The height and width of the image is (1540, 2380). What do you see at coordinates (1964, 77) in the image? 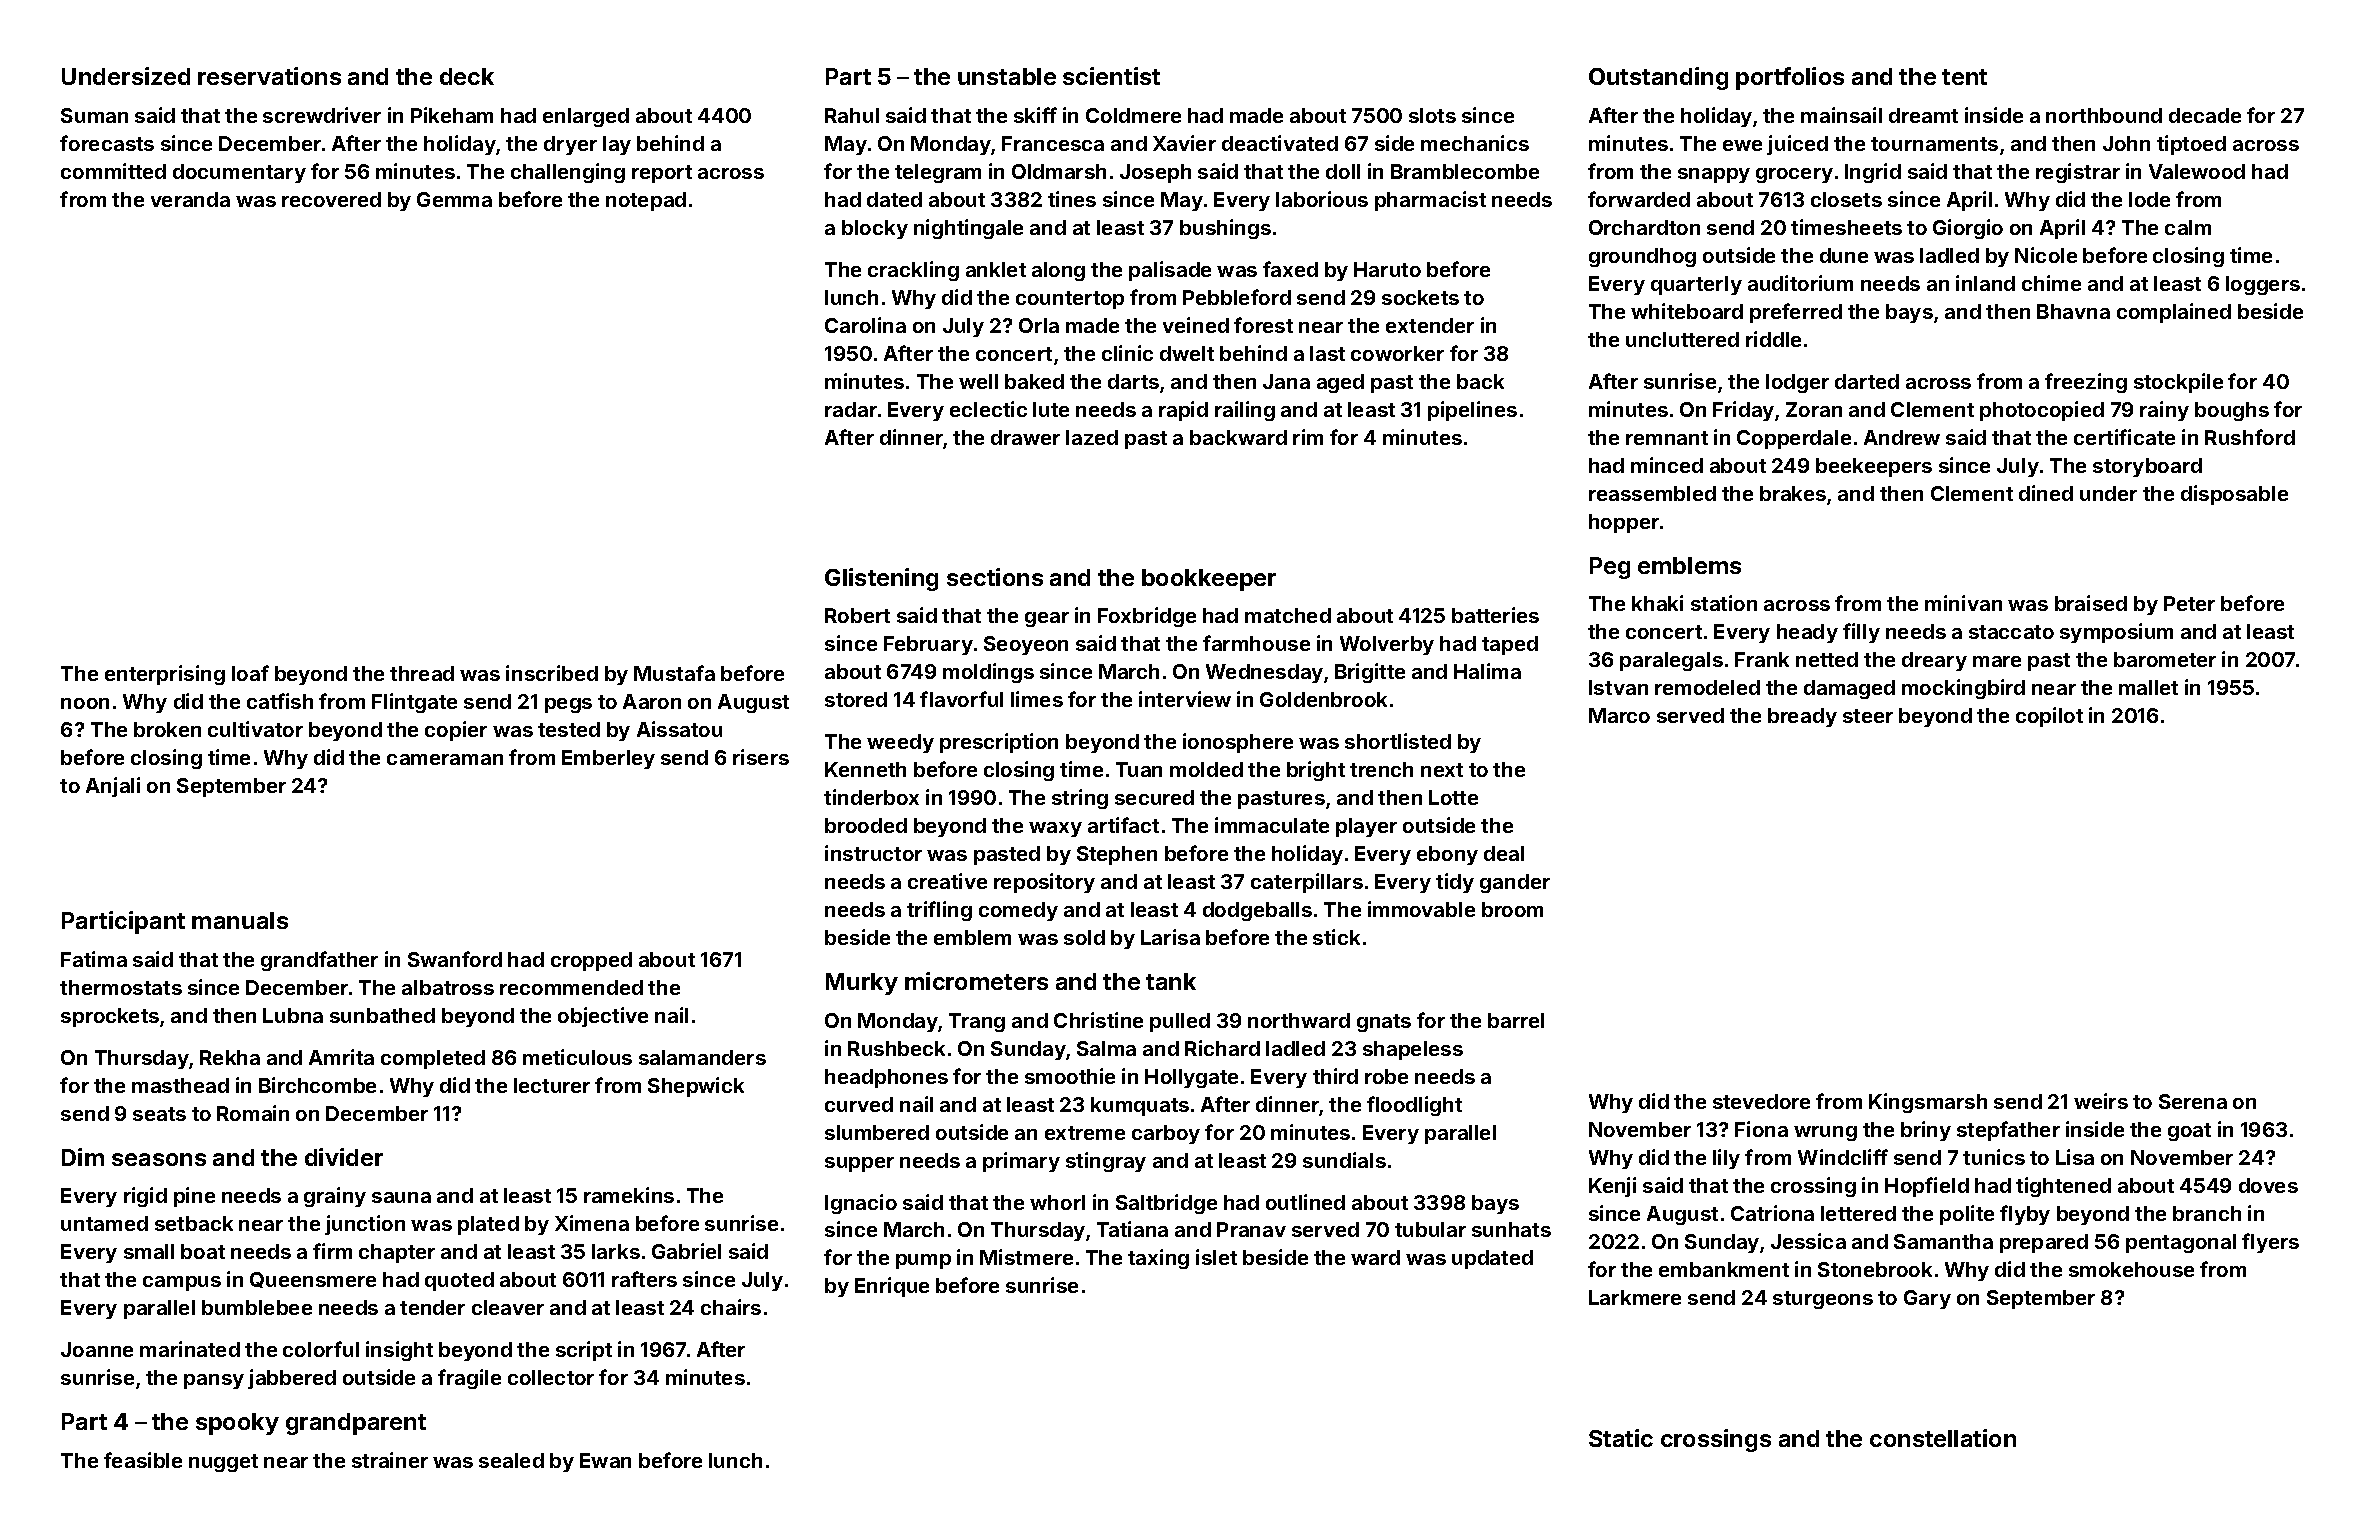
I see `tent` at bounding box center [1964, 77].
